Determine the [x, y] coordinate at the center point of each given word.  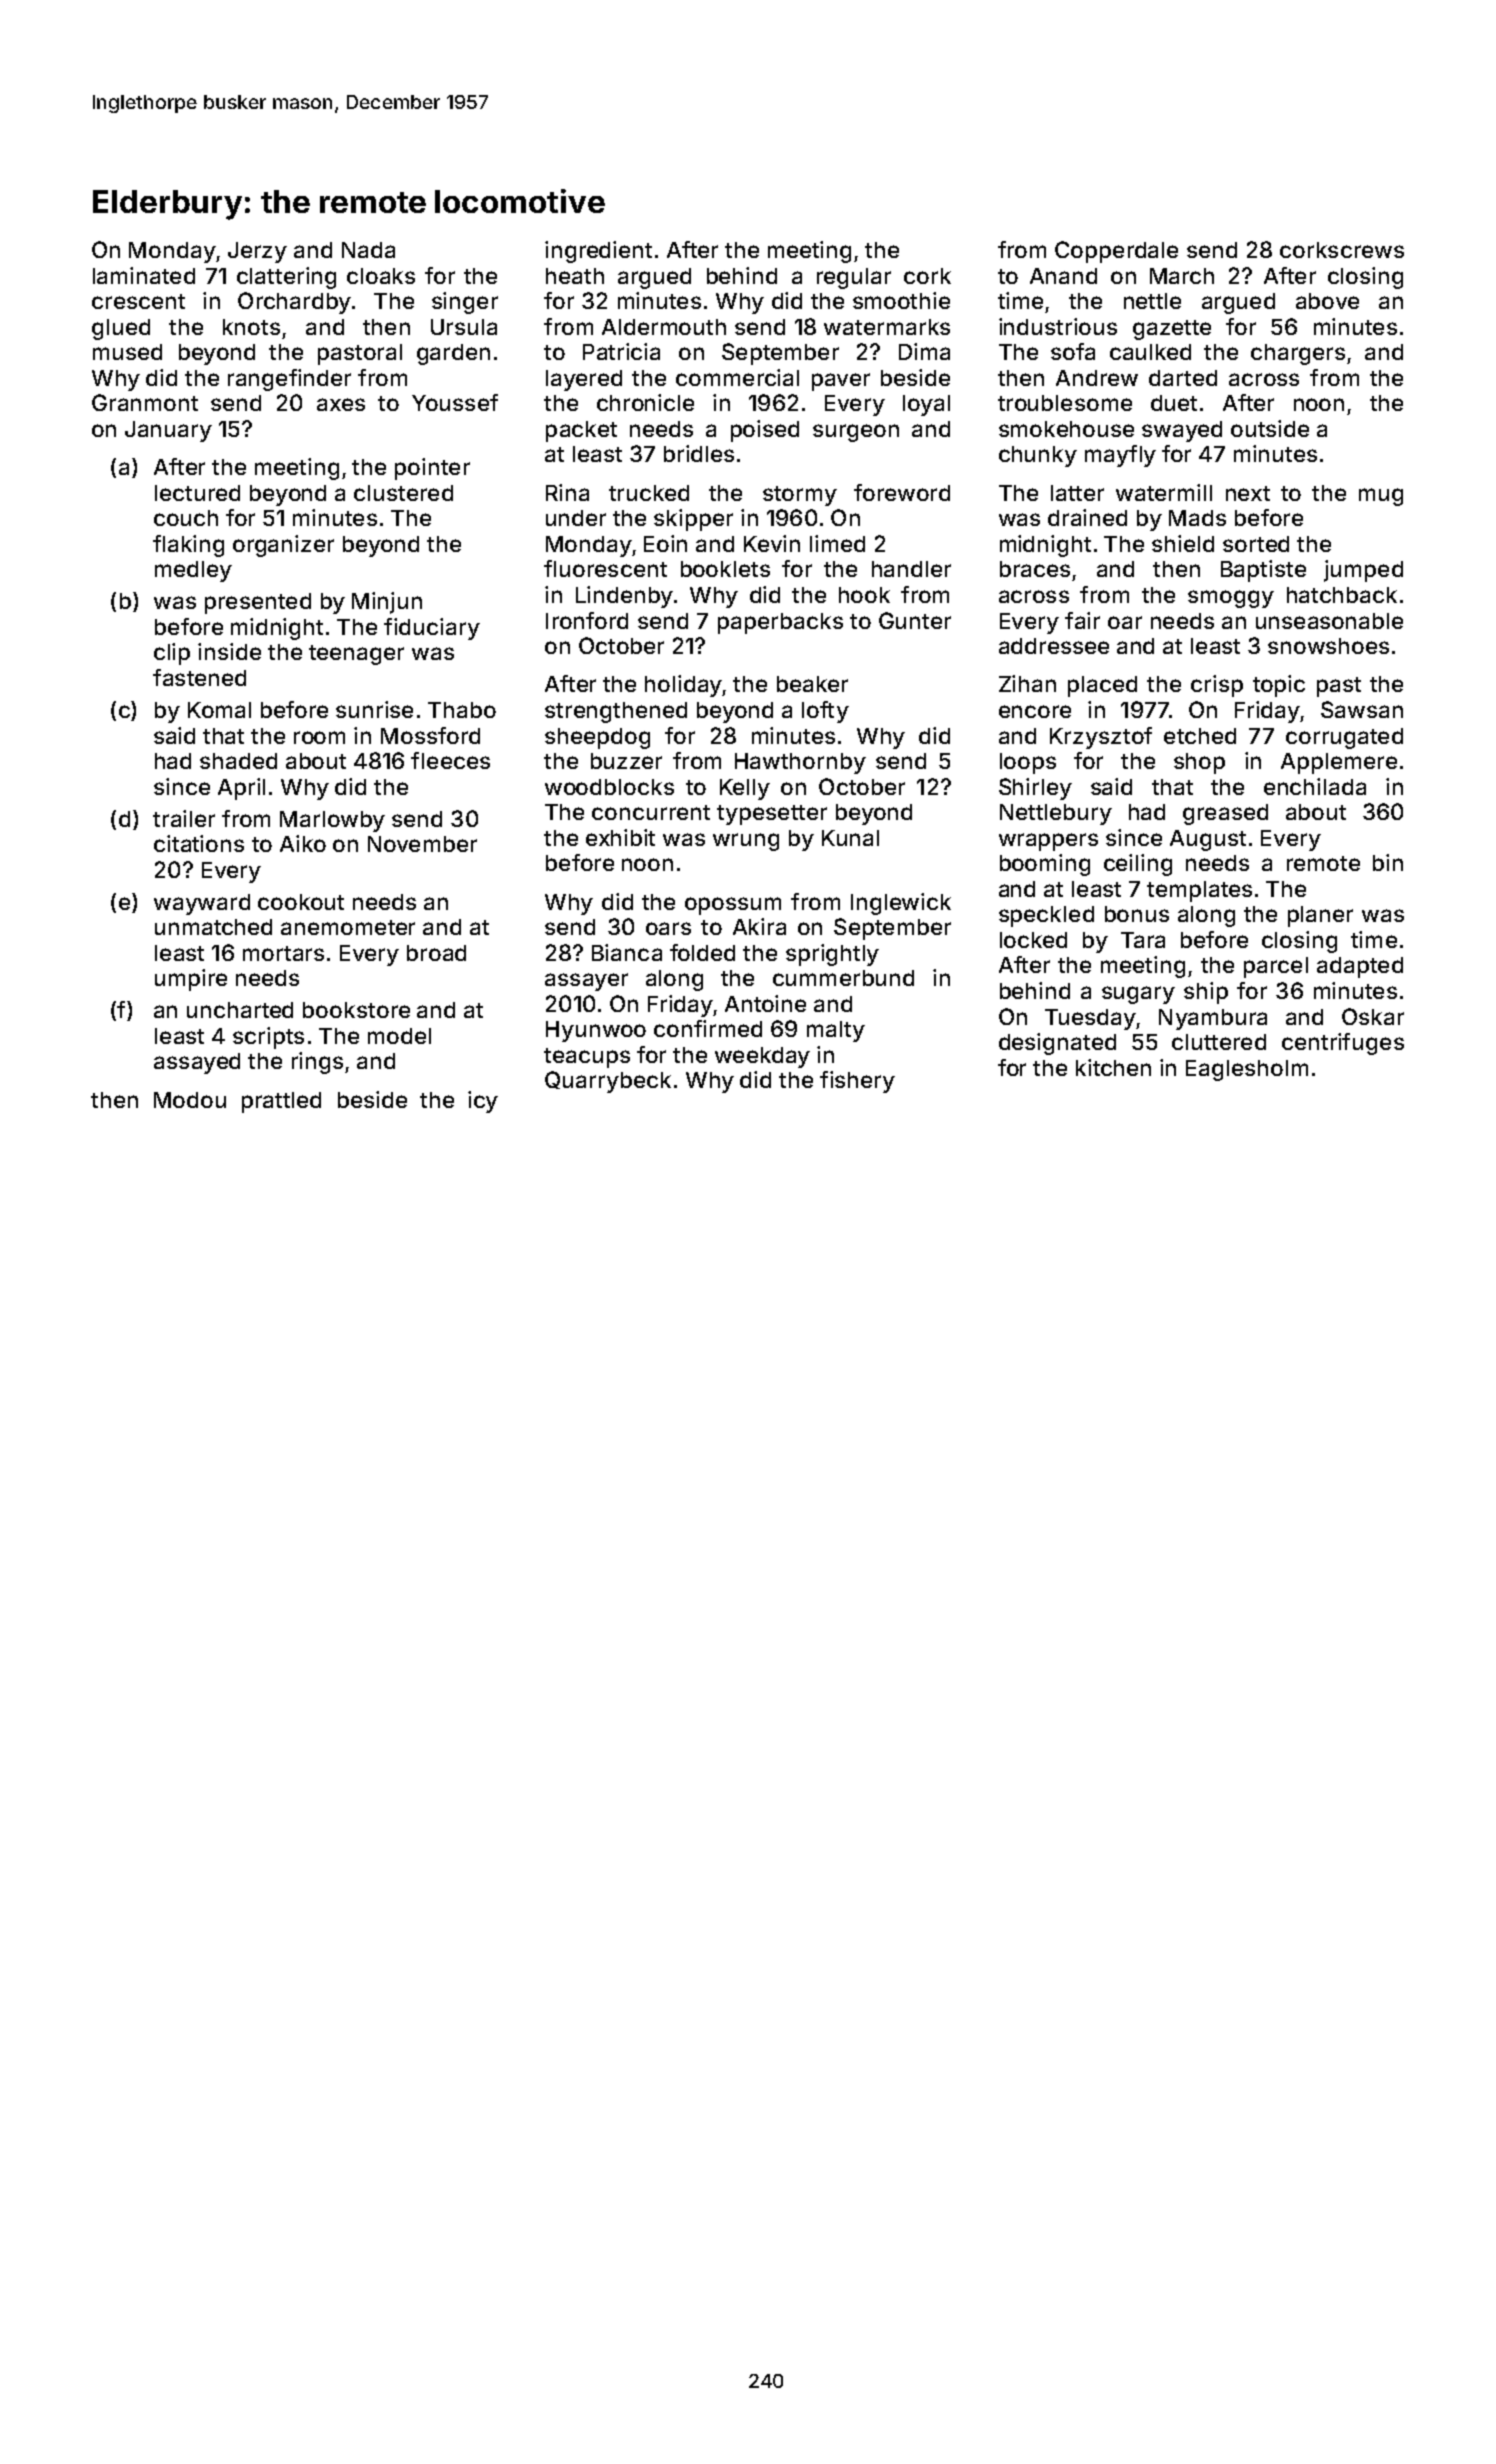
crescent [138, 301]
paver [841, 382]
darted [1183, 378]
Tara [1143, 940]
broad [436, 953]
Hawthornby [800, 763]
